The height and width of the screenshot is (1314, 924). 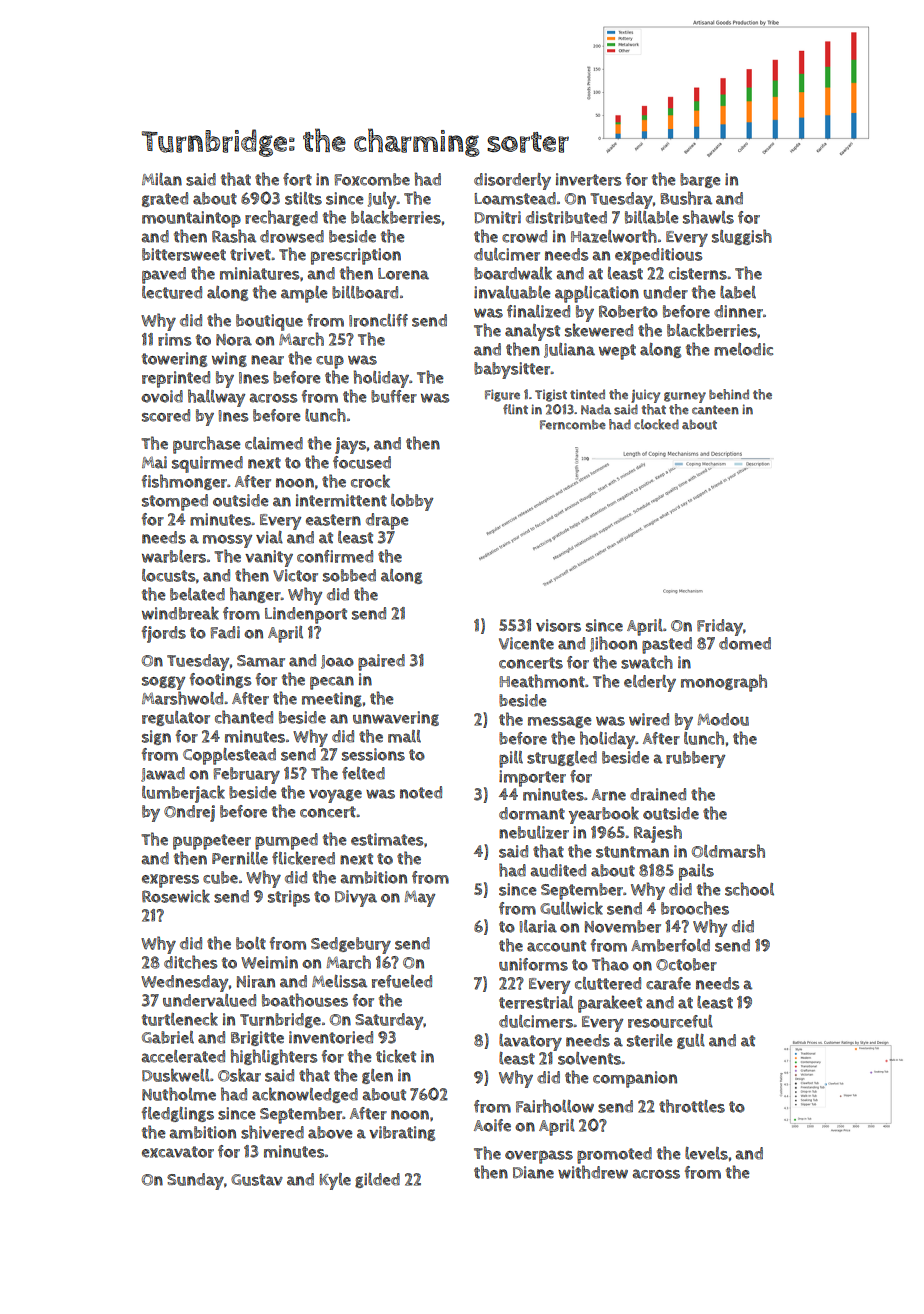 What do you see at coordinates (394, 396) in the screenshot?
I see `buffer` at bounding box center [394, 396].
